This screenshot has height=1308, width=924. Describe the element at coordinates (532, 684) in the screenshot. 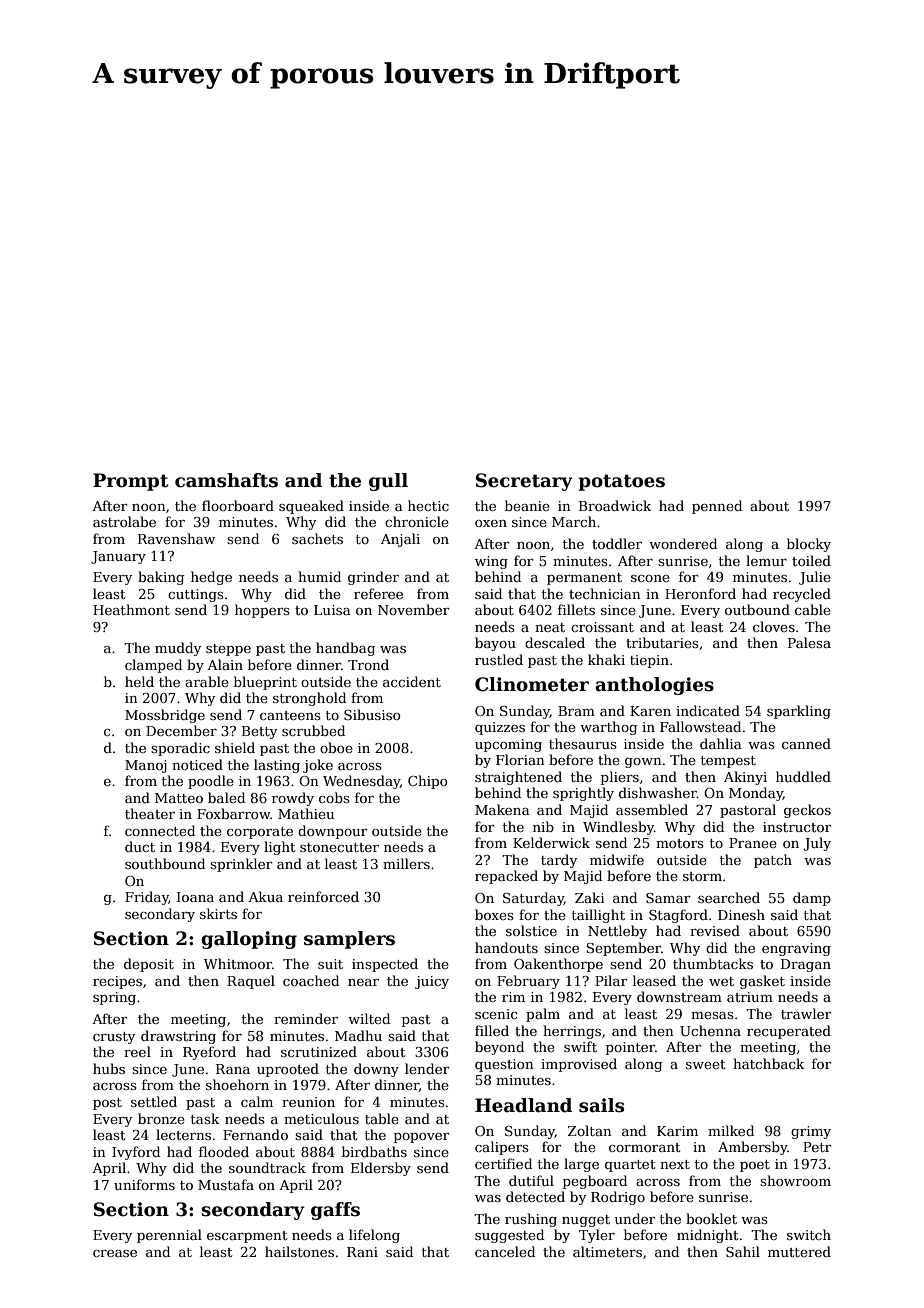

I see `Clinometer` at that location.
